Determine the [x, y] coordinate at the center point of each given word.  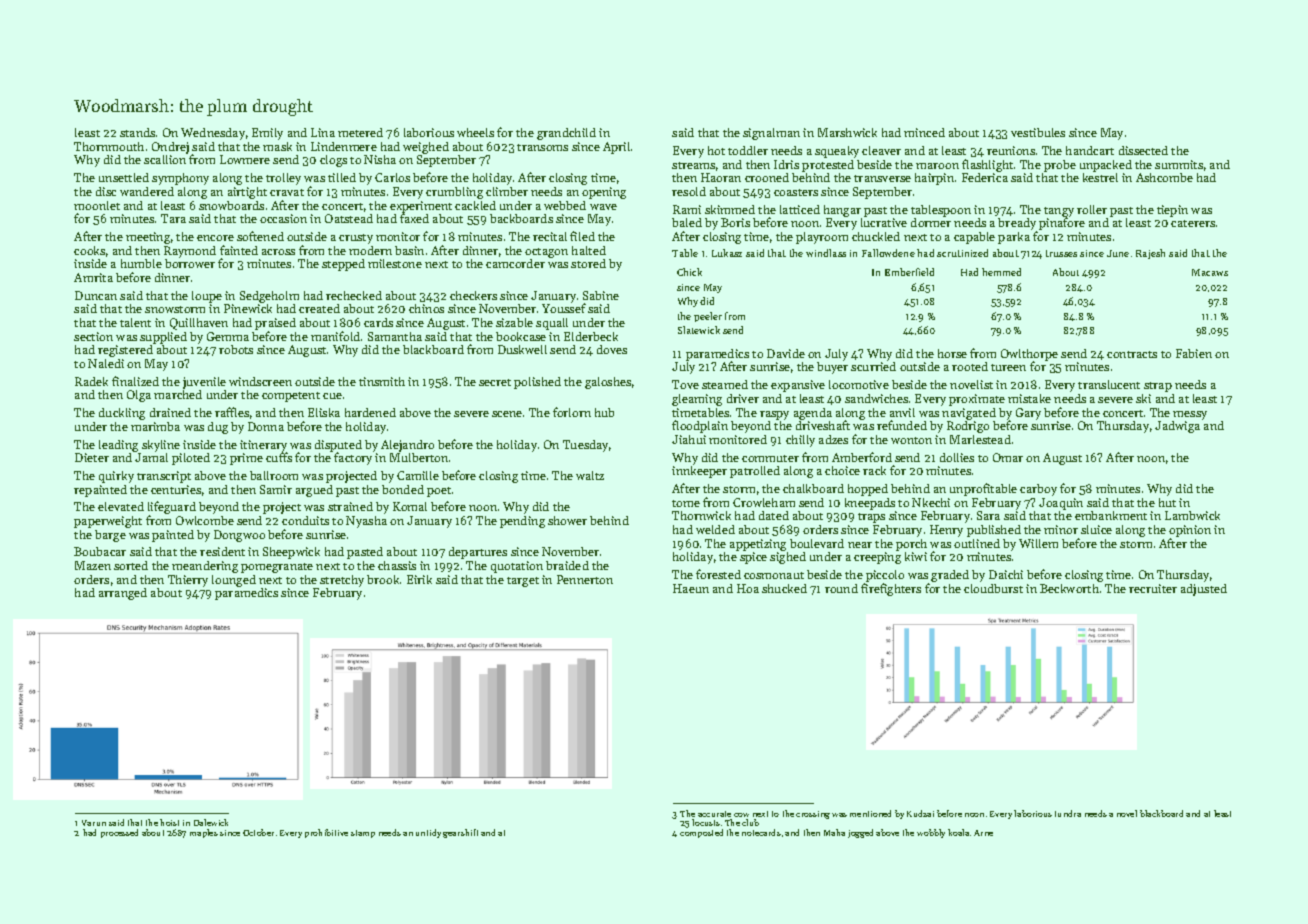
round [841, 588]
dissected [1143, 150]
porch [911, 545]
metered [360, 132]
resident [222, 551]
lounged [234, 581]
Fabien [1194, 353]
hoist [169, 822]
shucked [784, 588]
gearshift [460, 833]
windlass [826, 253]
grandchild [566, 134]
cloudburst [993, 588]
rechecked [354, 295]
